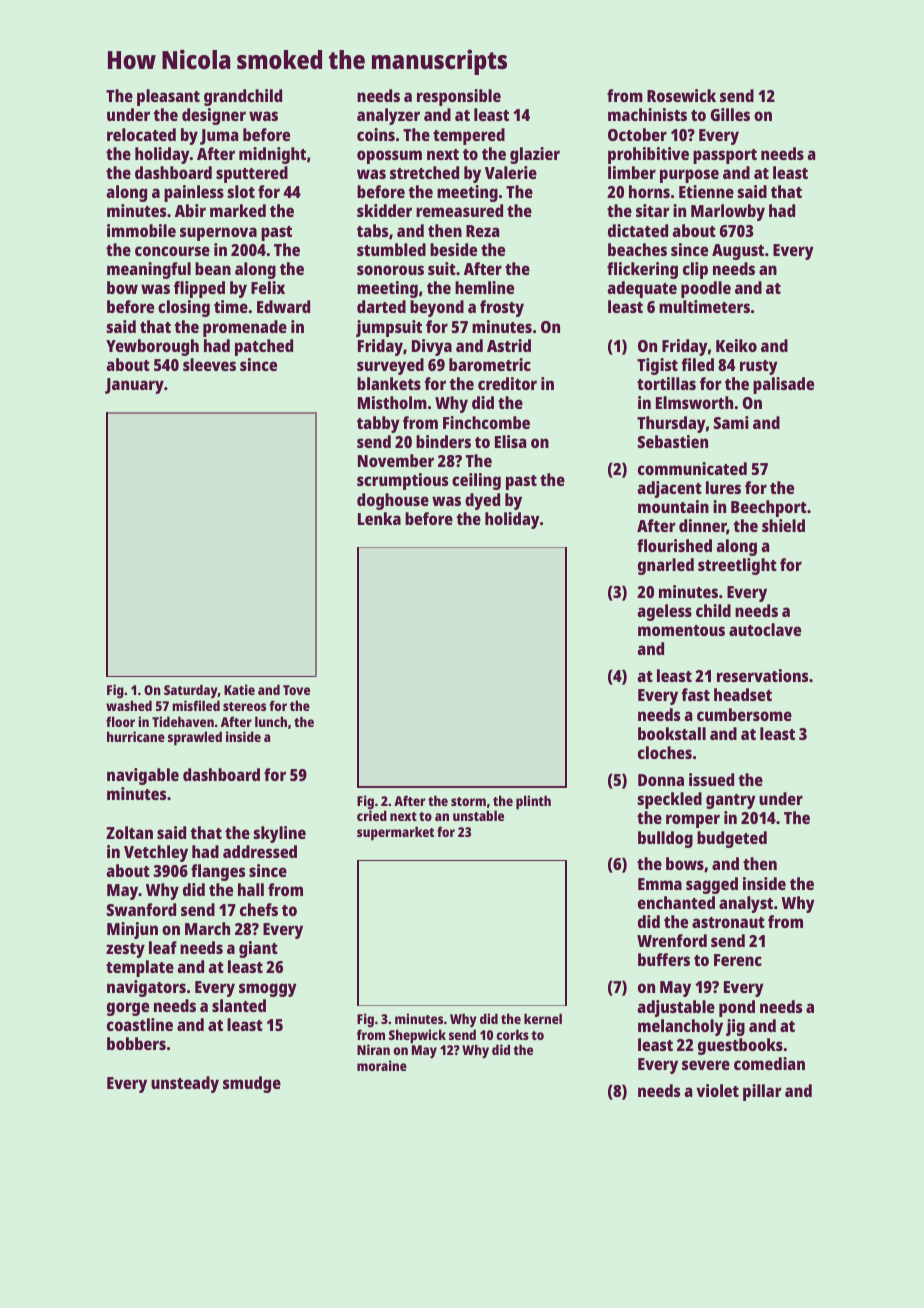 Image resolution: width=924 pixels, height=1308 pixels. I want to click on Gilles, so click(730, 114).
